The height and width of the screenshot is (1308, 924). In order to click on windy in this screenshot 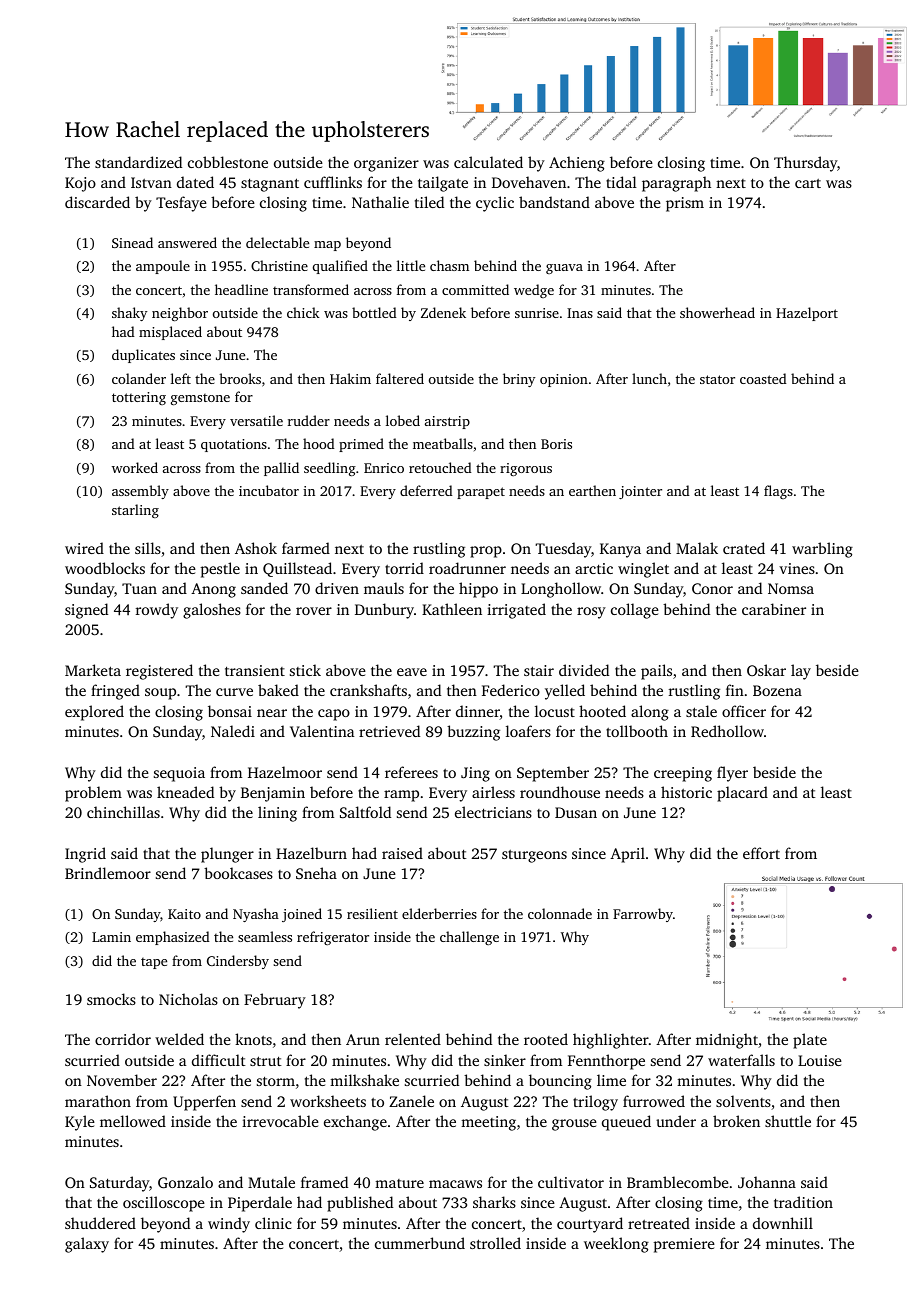, I will do `click(229, 1225)`.
